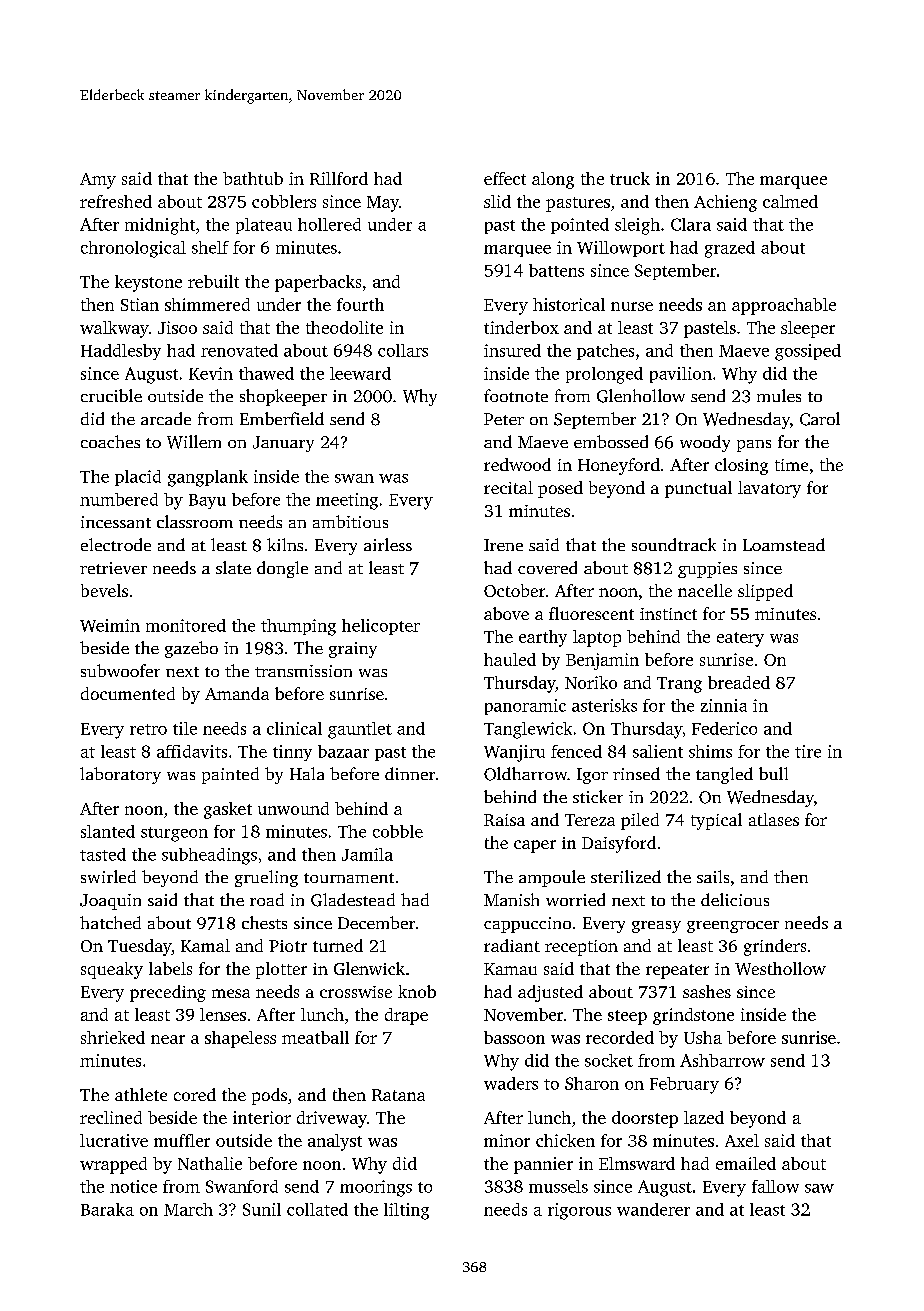 This image has width=924, height=1311. What do you see at coordinates (525, 774) in the image?
I see `Oldharrow` at bounding box center [525, 774].
